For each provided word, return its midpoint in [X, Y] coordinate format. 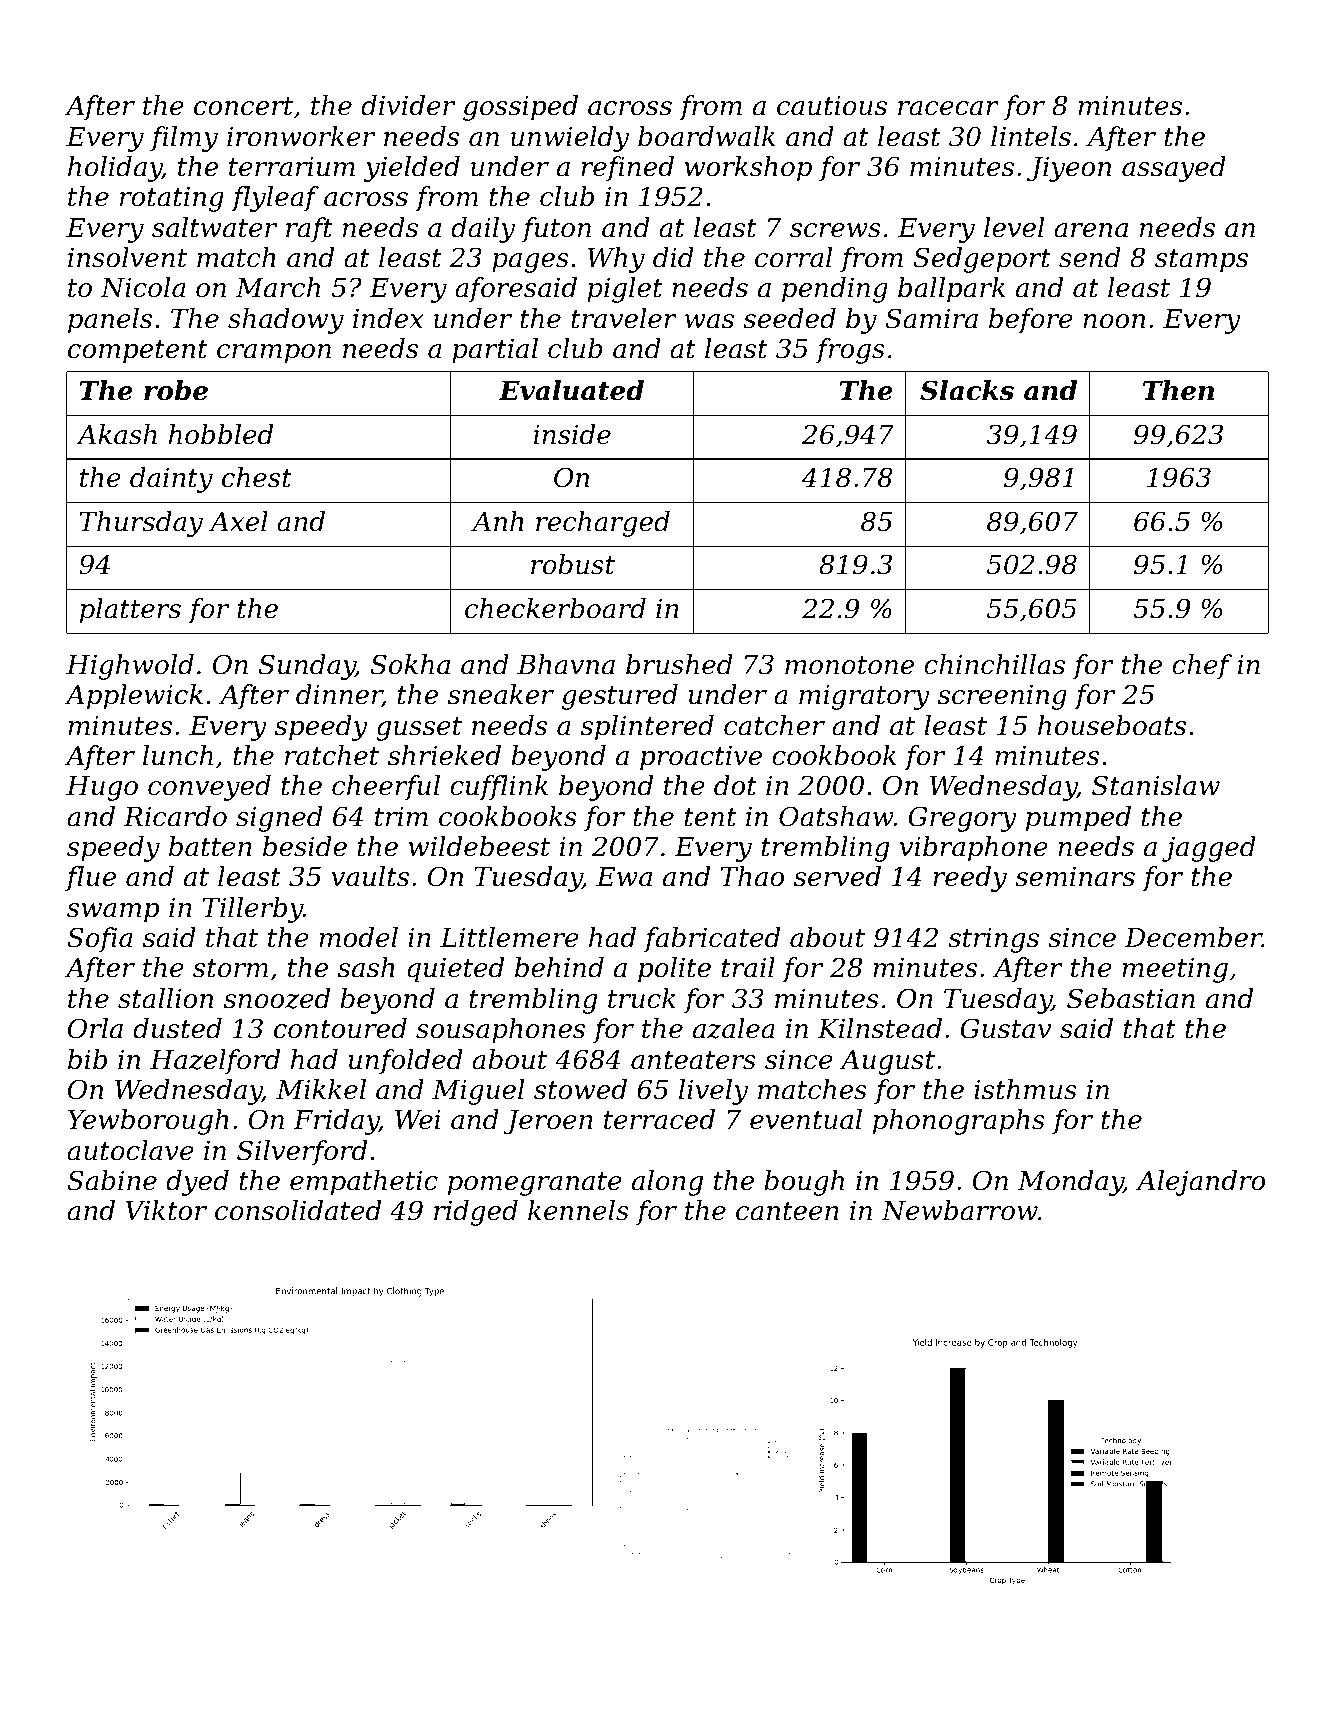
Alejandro [1200, 1183]
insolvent [127, 257]
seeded [789, 318]
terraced [659, 1119]
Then [1178, 390]
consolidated [298, 1210]
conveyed [209, 788]
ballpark [951, 290]
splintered [647, 728]
